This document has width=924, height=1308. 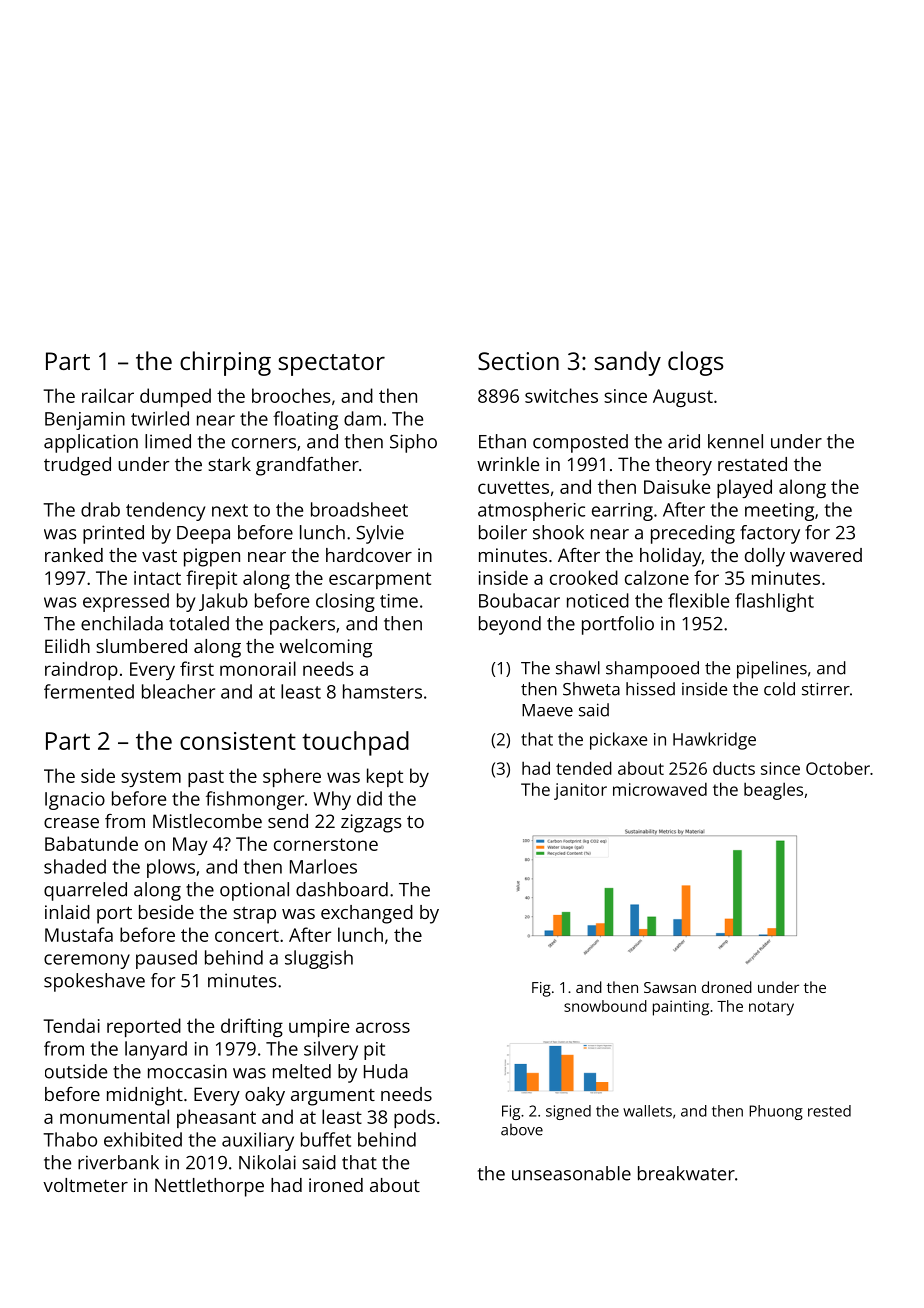 What do you see at coordinates (518, 361) in the document?
I see `Section` at bounding box center [518, 361].
